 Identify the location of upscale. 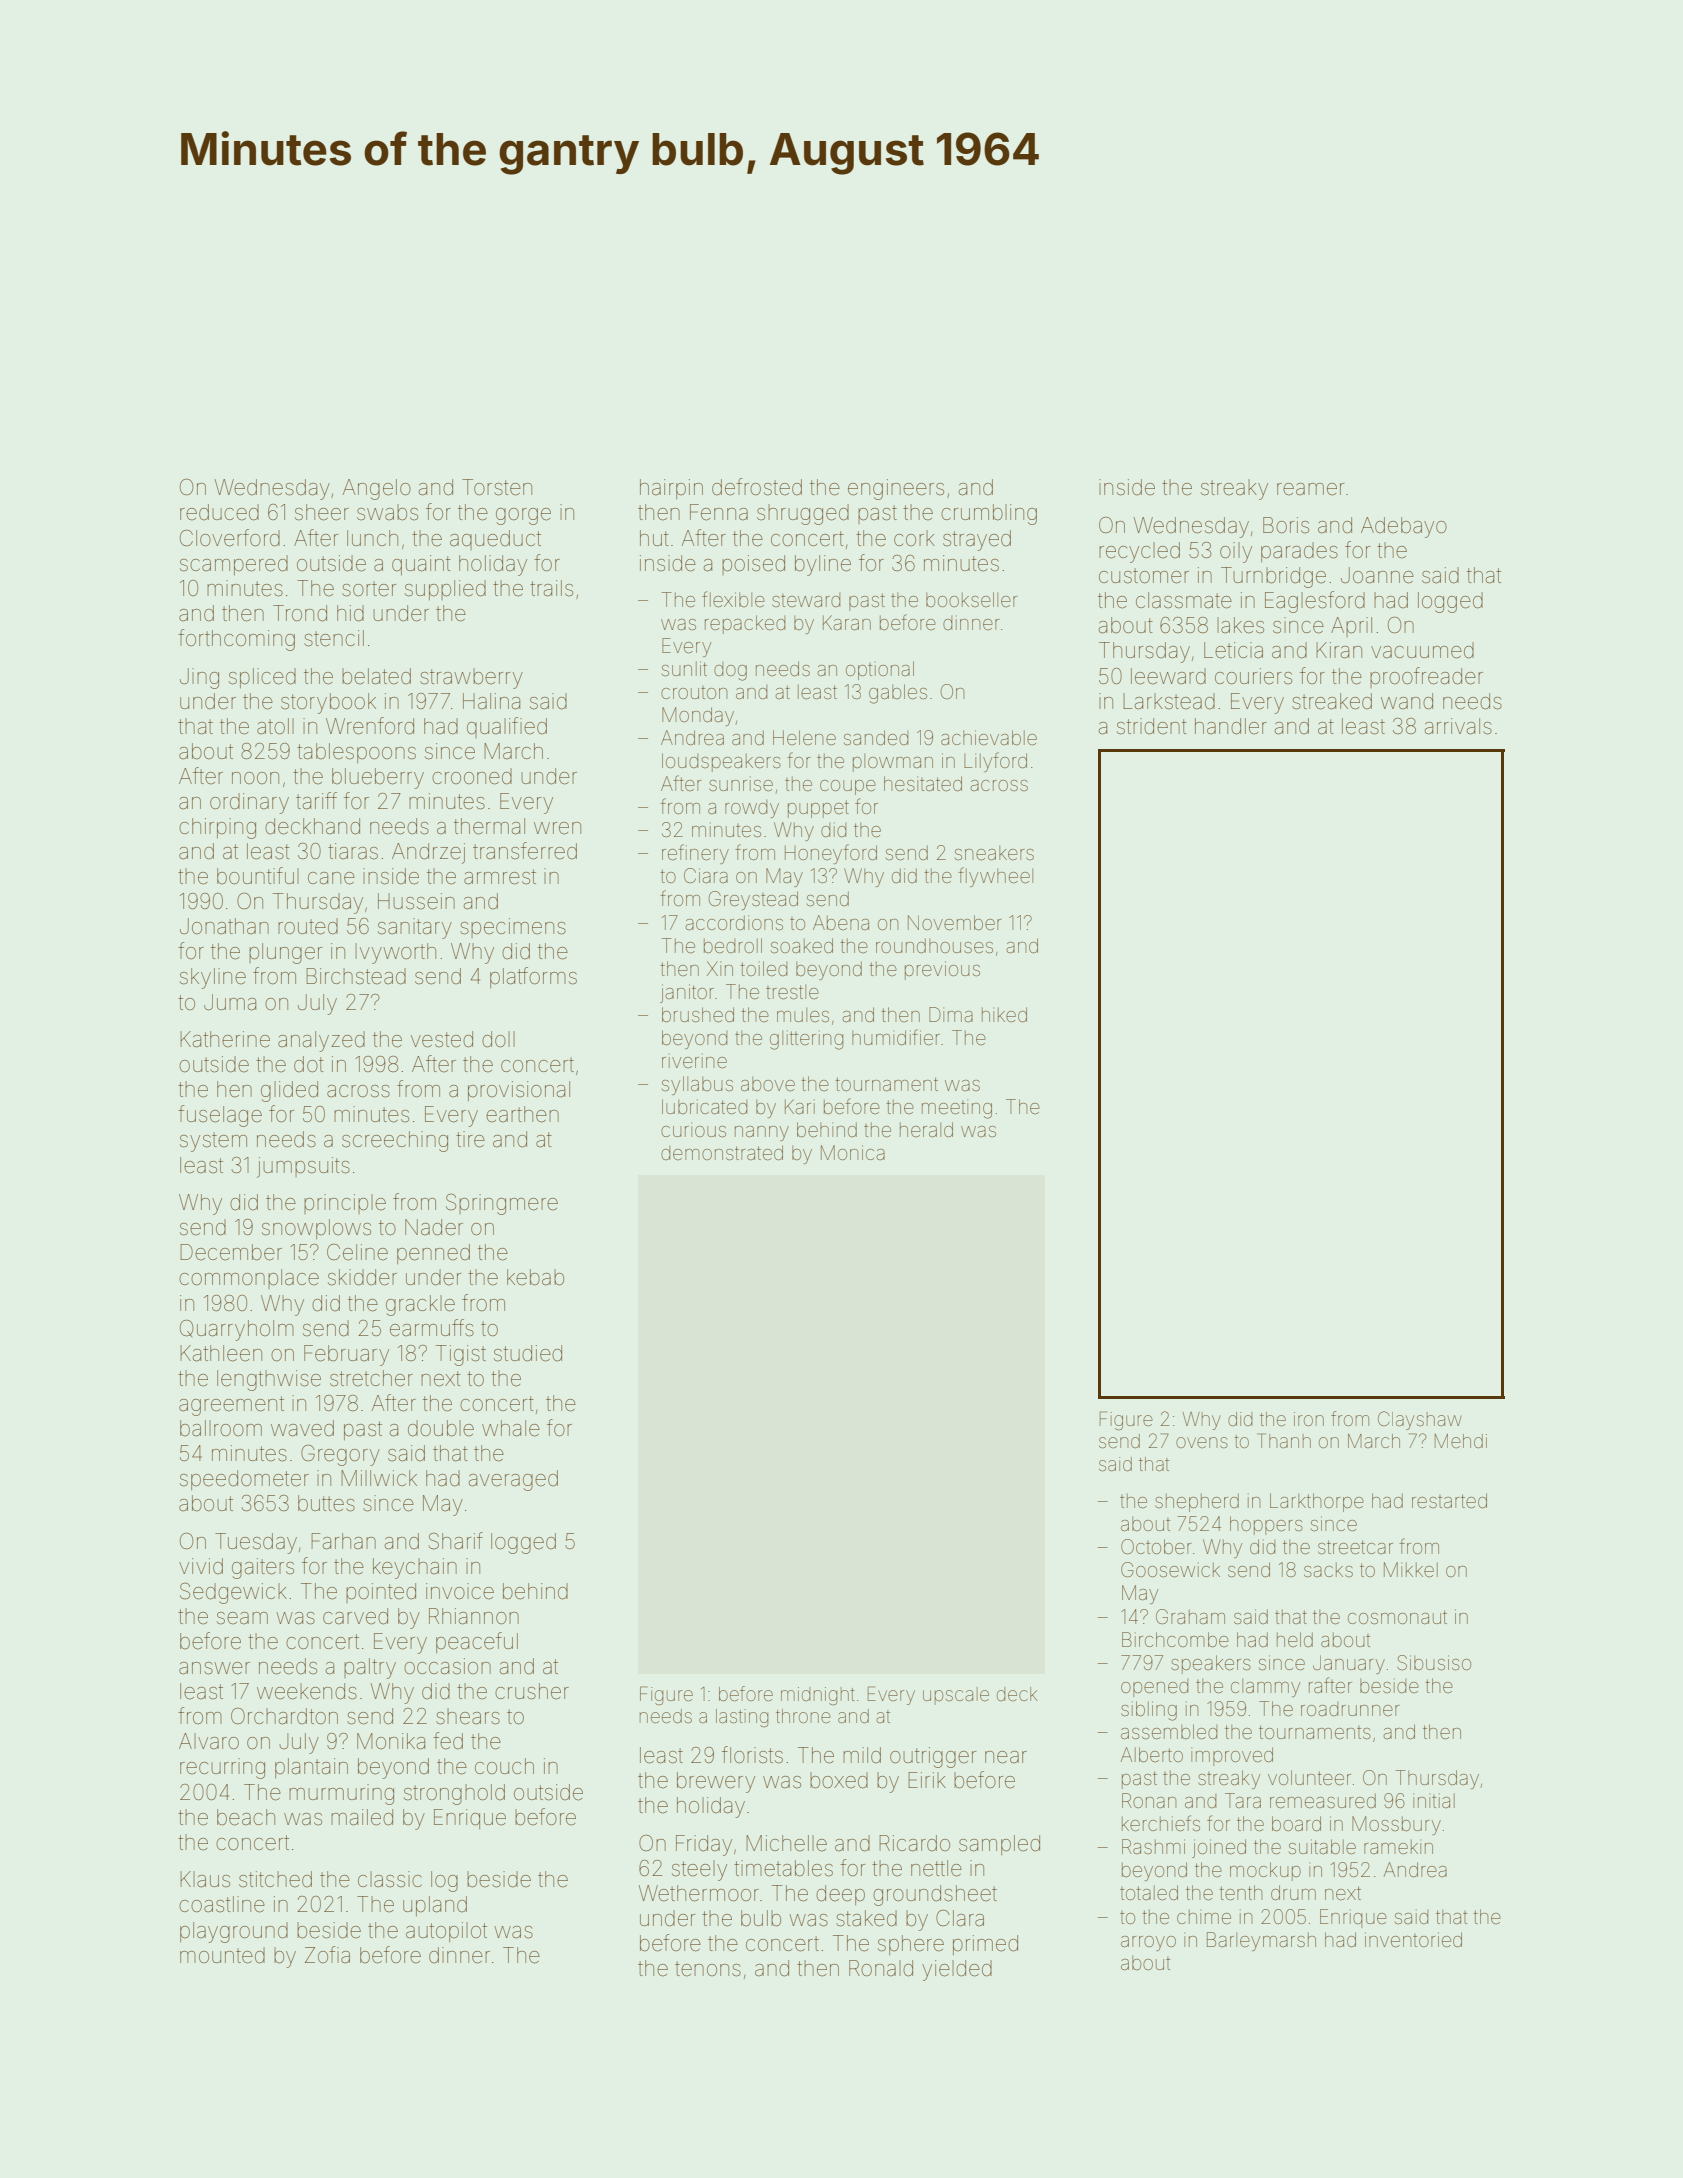
(956, 1696).
